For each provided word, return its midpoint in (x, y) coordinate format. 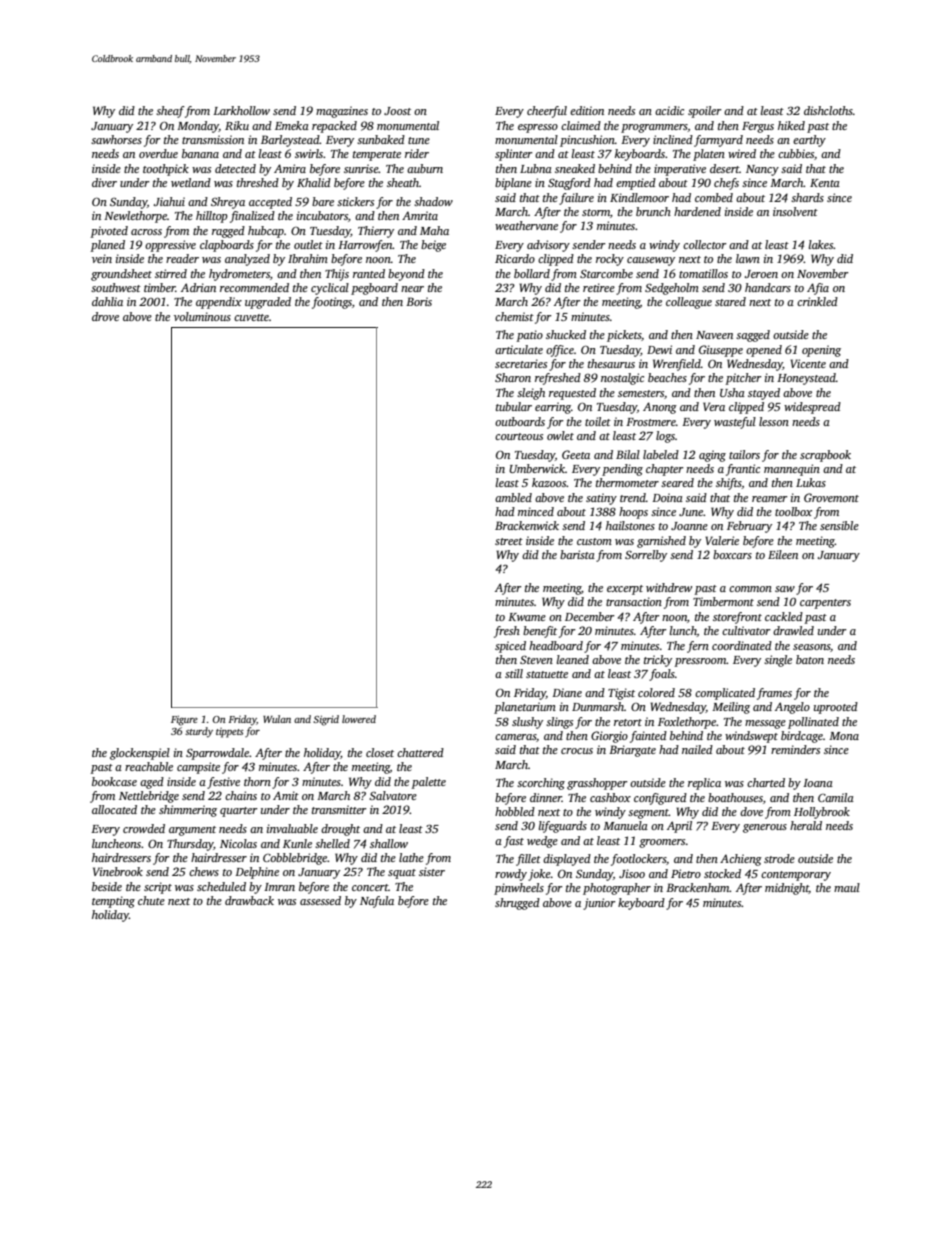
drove (105, 316)
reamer (770, 499)
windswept (751, 737)
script (158, 888)
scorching (541, 784)
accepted (270, 203)
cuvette (251, 317)
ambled (513, 497)
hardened (697, 211)
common (750, 589)
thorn (257, 781)
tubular (514, 406)
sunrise (361, 168)
